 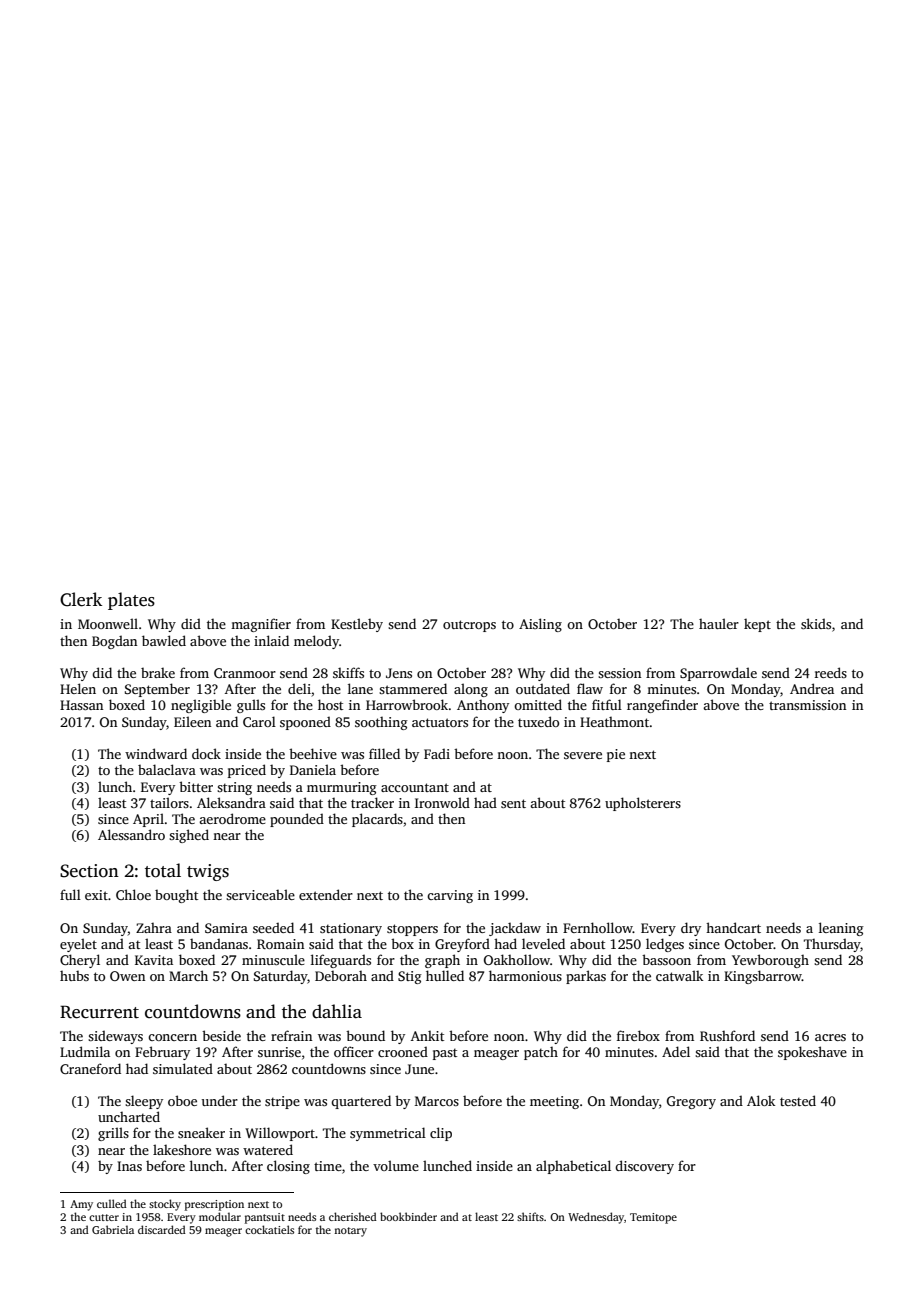 I want to click on upholsterers, so click(x=643, y=804).
